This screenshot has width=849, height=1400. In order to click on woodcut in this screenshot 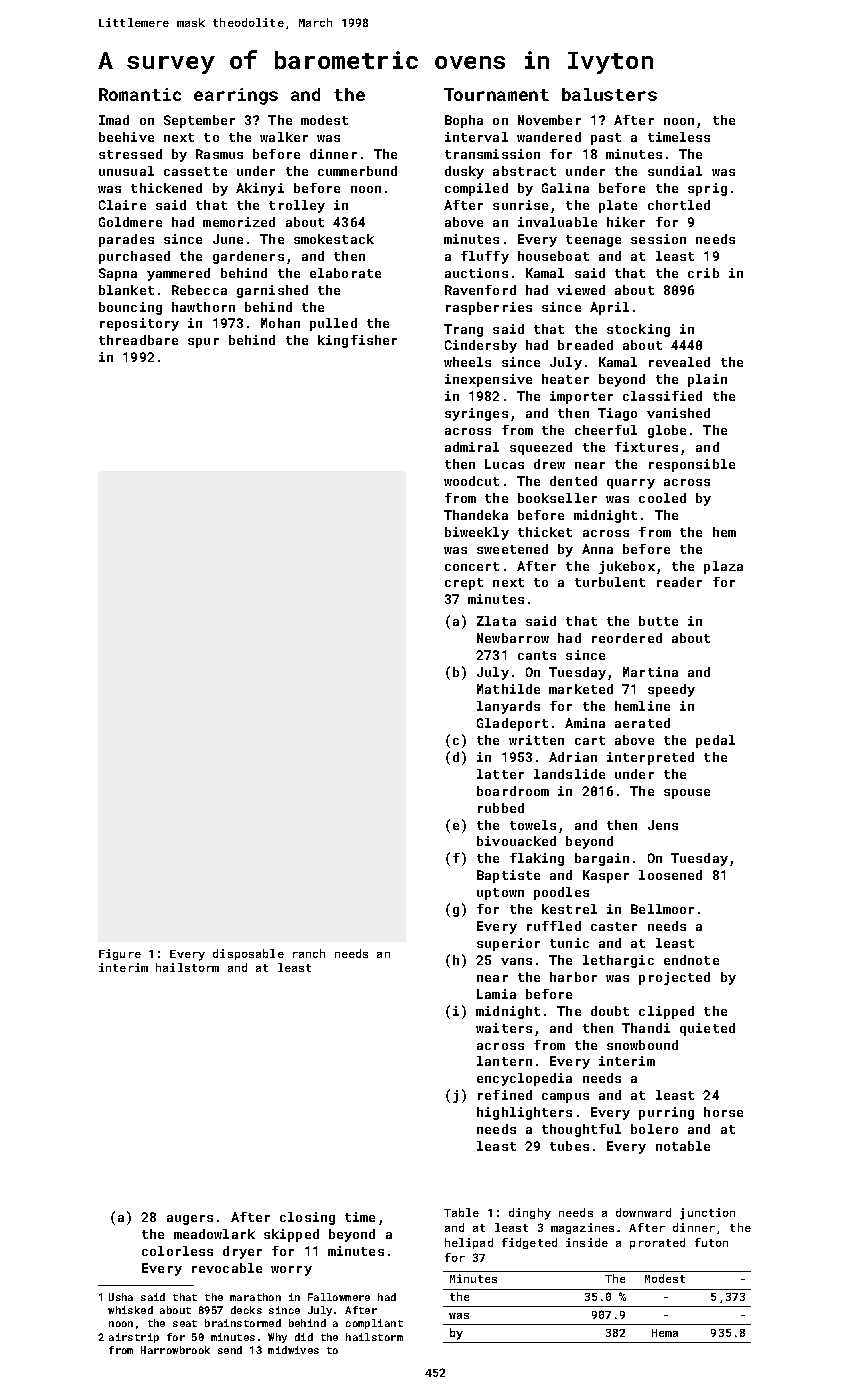, I will do `click(471, 481)`.
